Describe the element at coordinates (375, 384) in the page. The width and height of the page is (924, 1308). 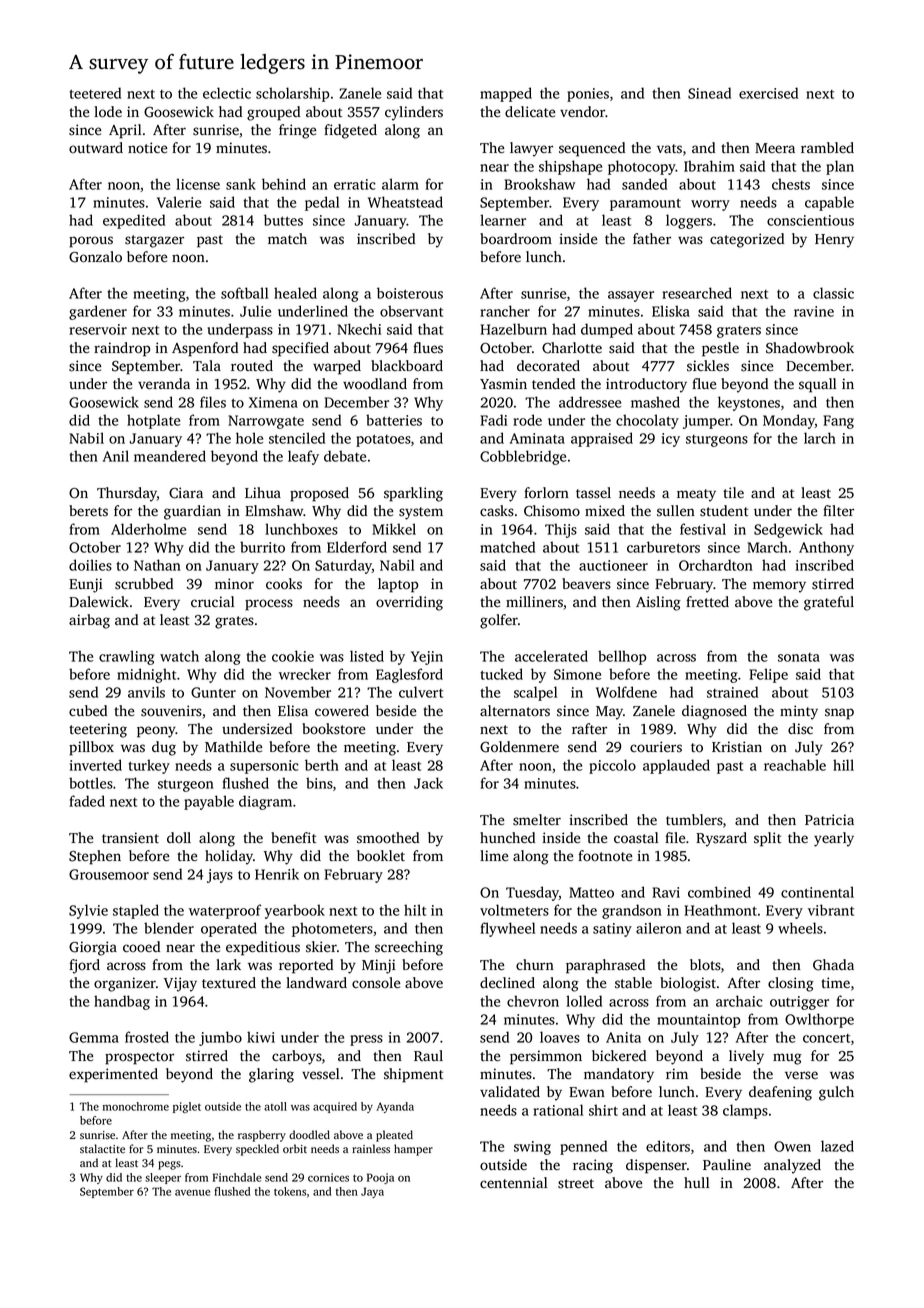
I see `woodland` at that location.
